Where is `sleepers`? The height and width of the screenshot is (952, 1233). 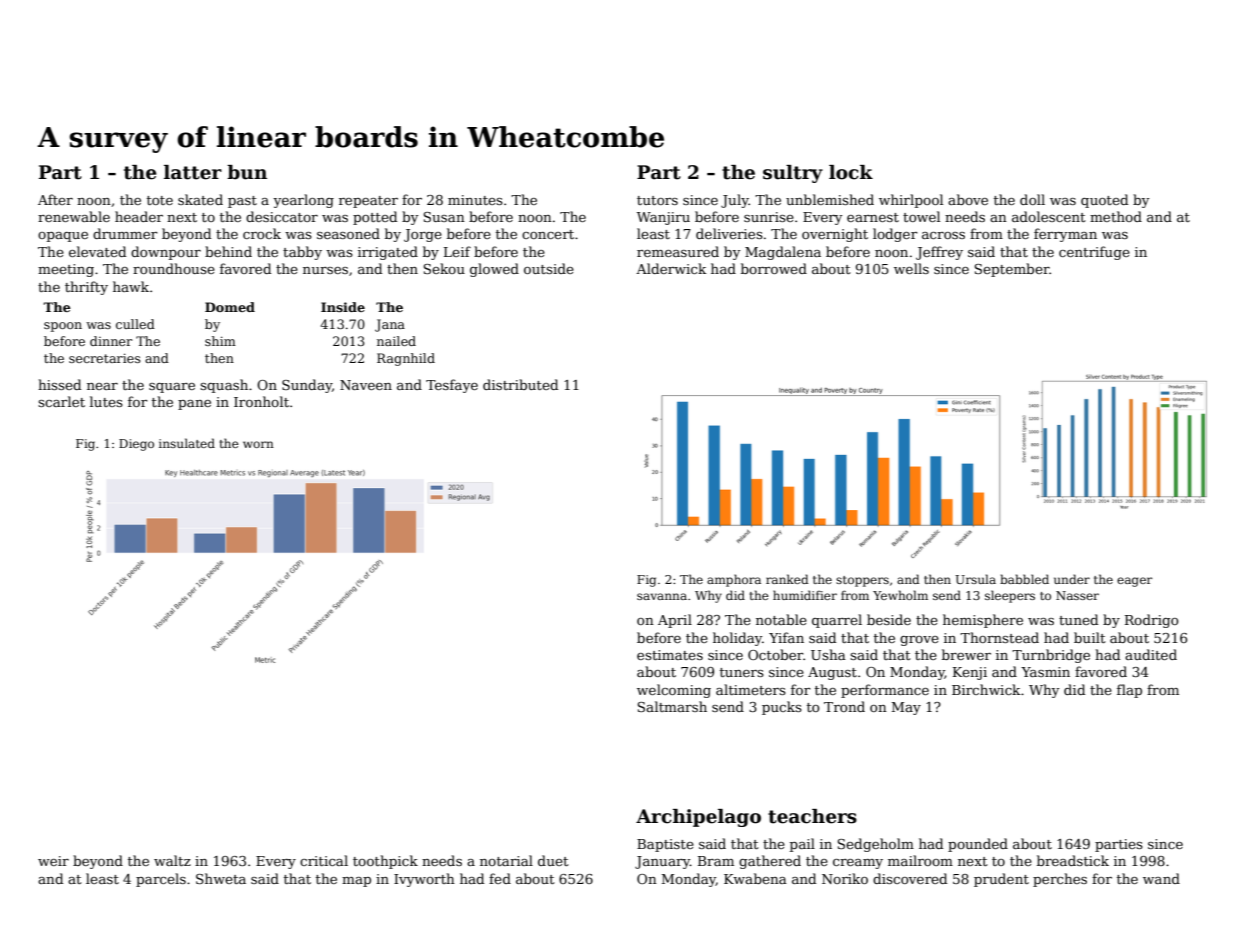 sleepers is located at coordinates (1010, 596).
